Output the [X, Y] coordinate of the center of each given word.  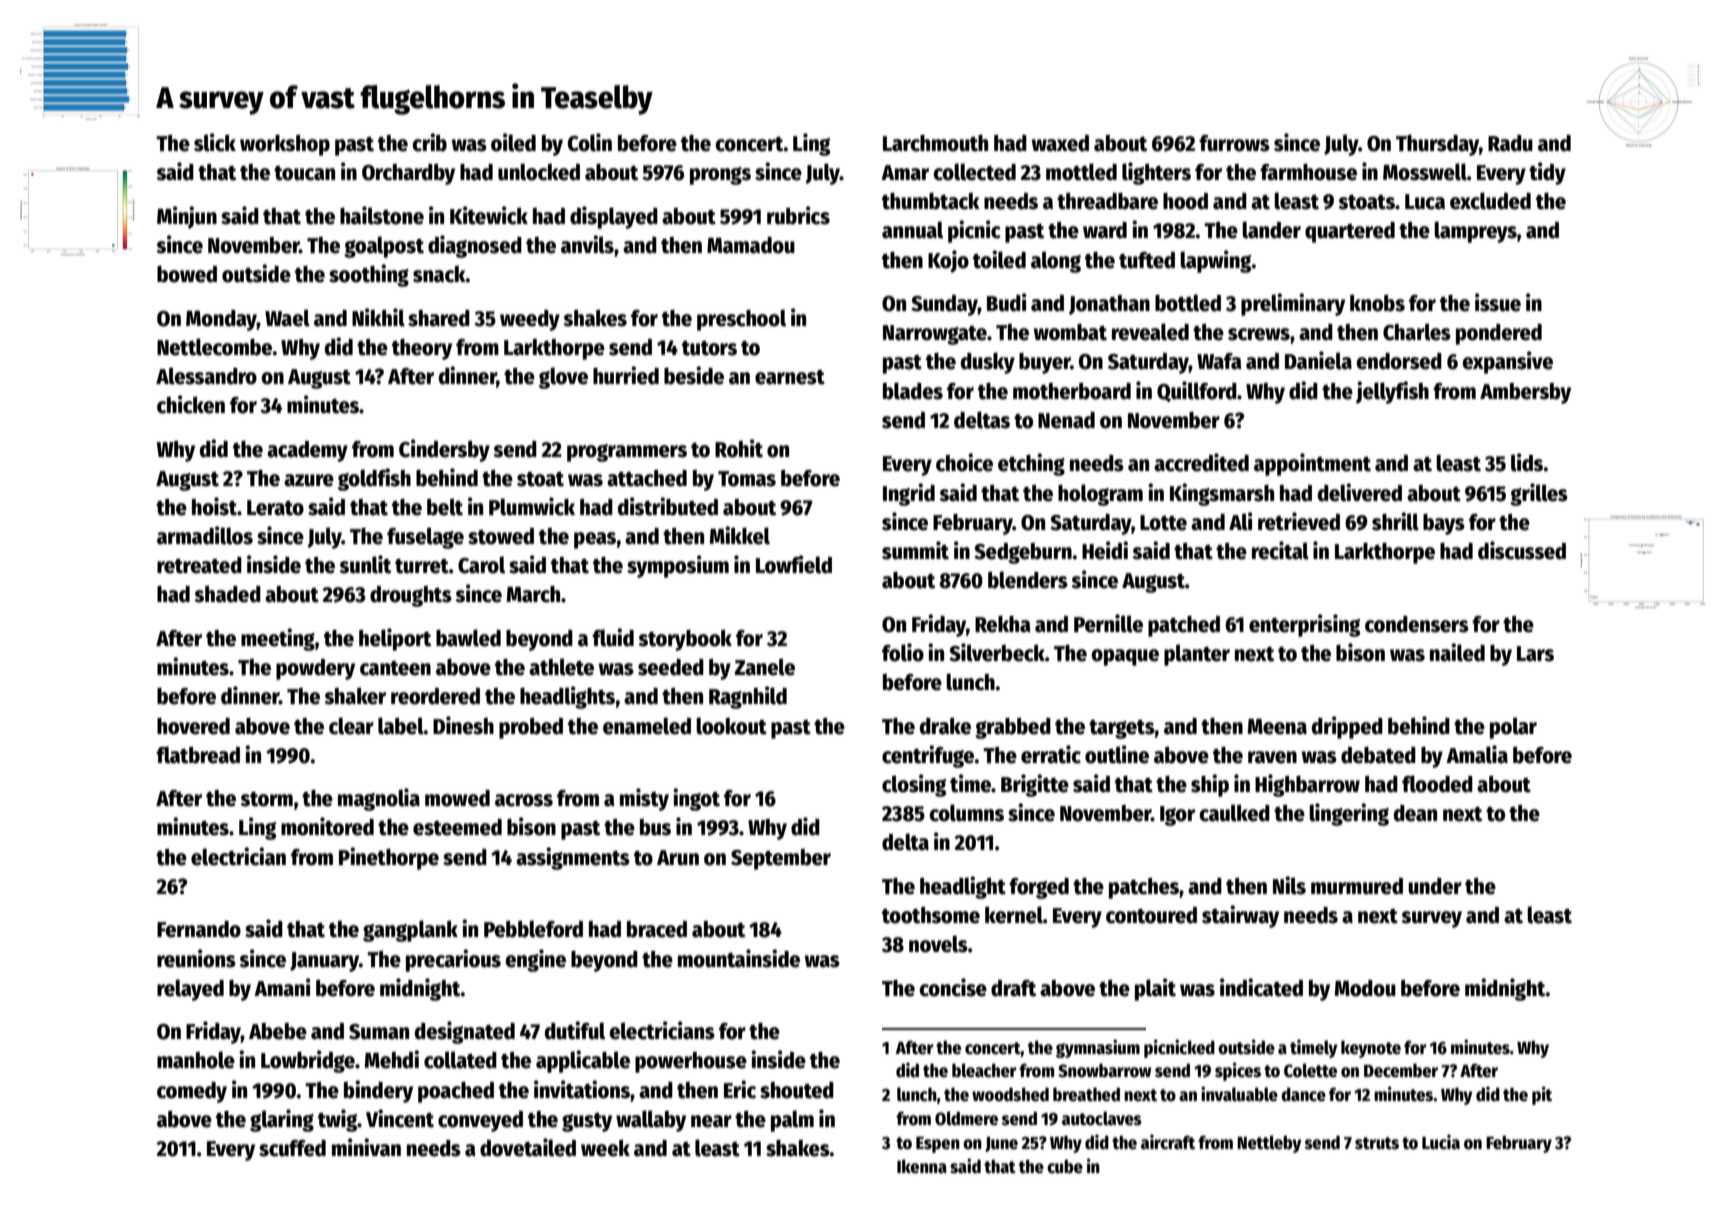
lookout [731, 726]
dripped [1347, 727]
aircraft [1168, 1142]
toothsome [931, 915]
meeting [278, 639]
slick [215, 142]
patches [1144, 888]
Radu [1510, 143]
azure [309, 480]
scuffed [292, 1148]
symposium [678, 566]
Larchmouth [935, 143]
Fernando [199, 929]
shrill [1395, 521]
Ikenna [922, 1166]
